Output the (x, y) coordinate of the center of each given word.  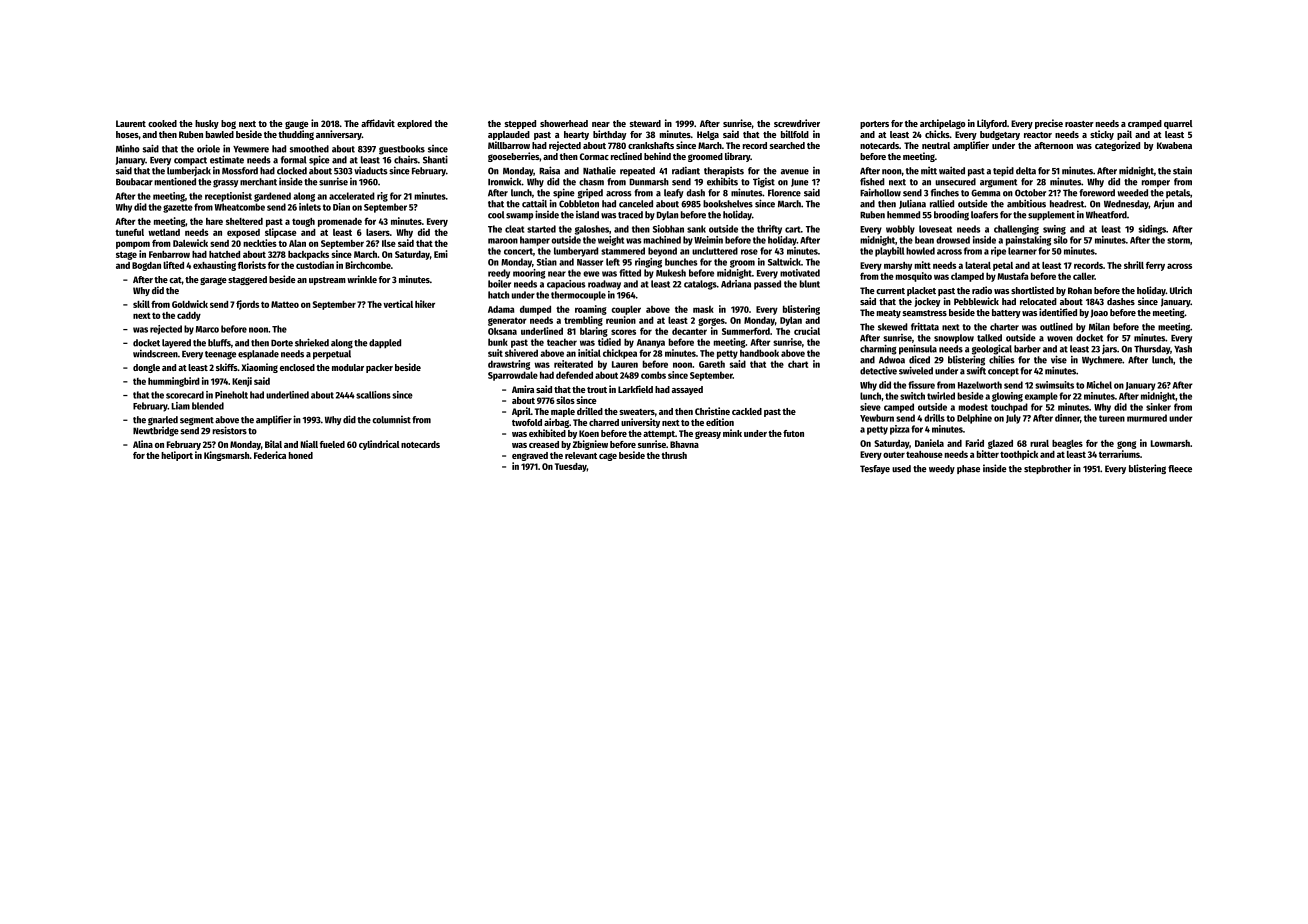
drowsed (953, 240)
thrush (674, 455)
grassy (225, 183)
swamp (519, 217)
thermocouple (578, 296)
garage (213, 281)
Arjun (1164, 204)
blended (208, 406)
